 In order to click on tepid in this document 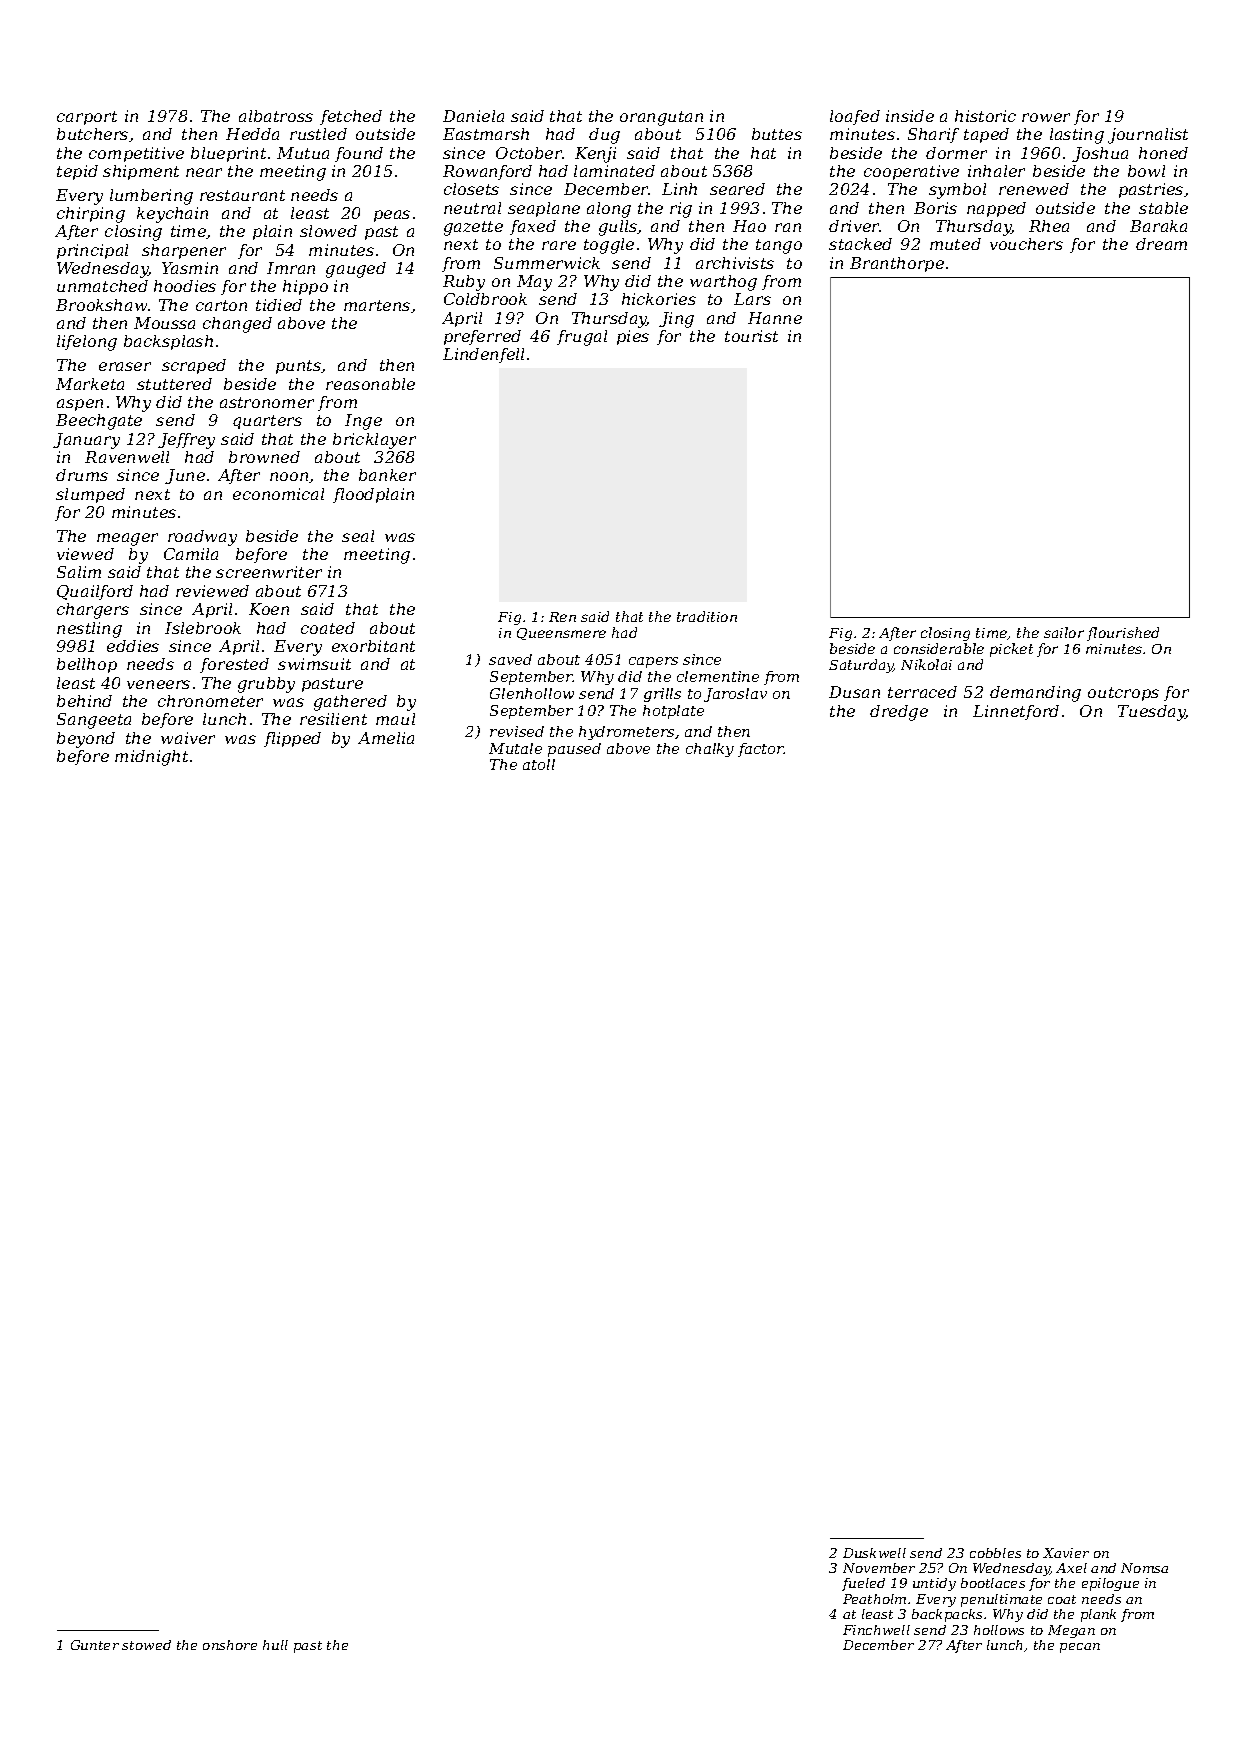, I will do `click(77, 172)`.
